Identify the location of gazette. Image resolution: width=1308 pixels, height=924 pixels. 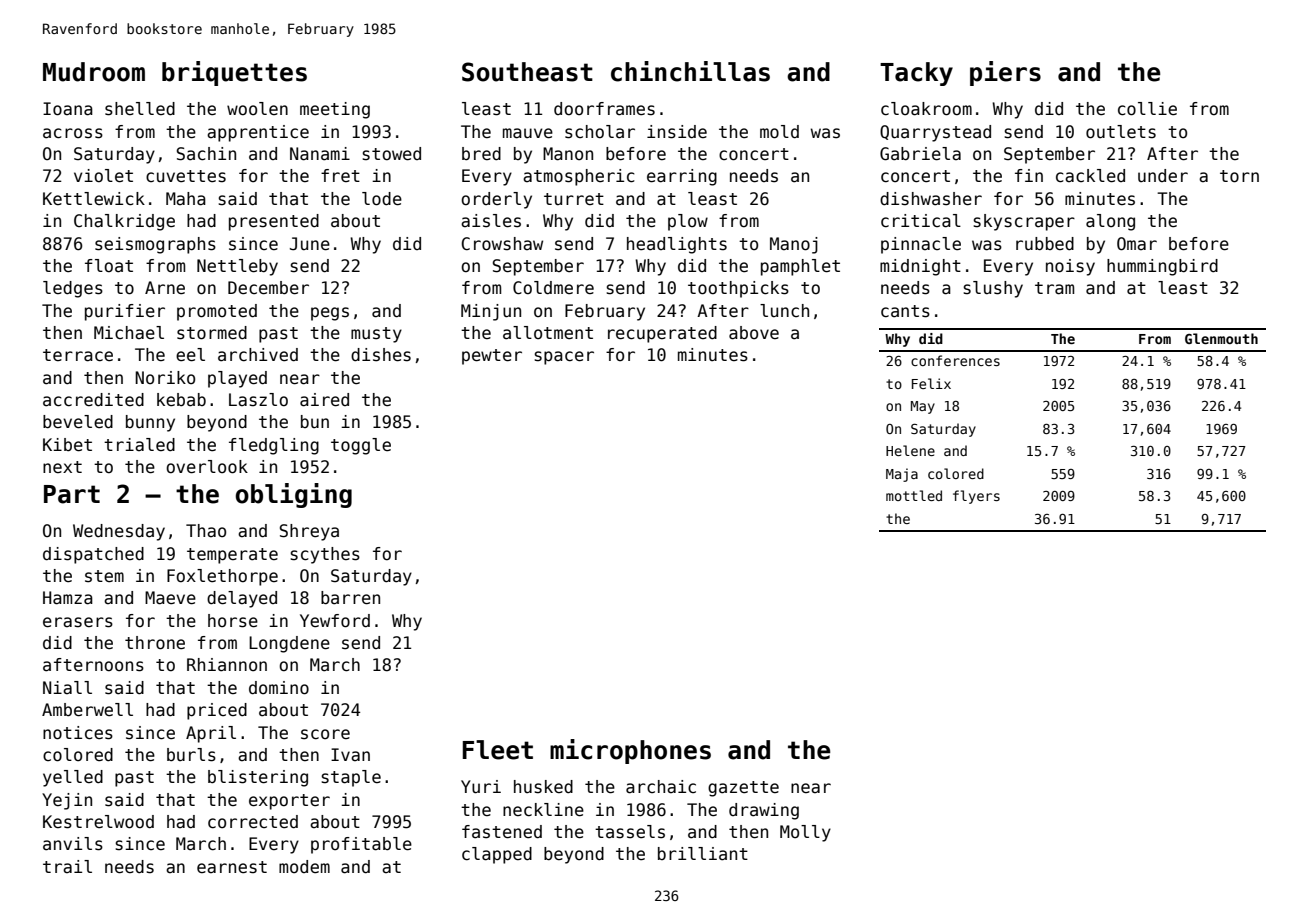
(743, 789).
